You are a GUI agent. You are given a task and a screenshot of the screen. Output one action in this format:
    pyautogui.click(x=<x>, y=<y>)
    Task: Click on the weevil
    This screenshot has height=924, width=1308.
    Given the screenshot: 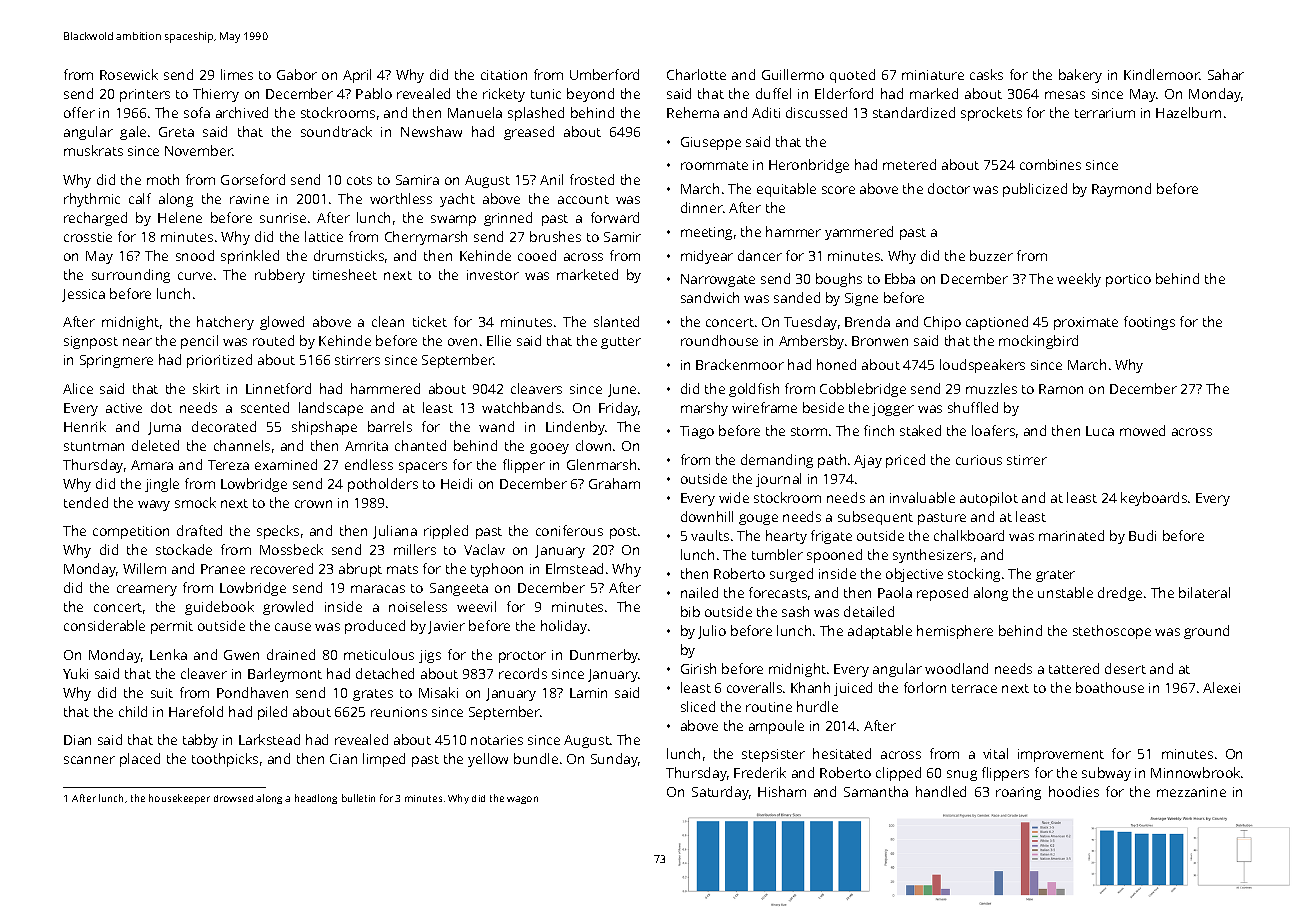 What is the action you would take?
    pyautogui.click(x=476, y=606)
